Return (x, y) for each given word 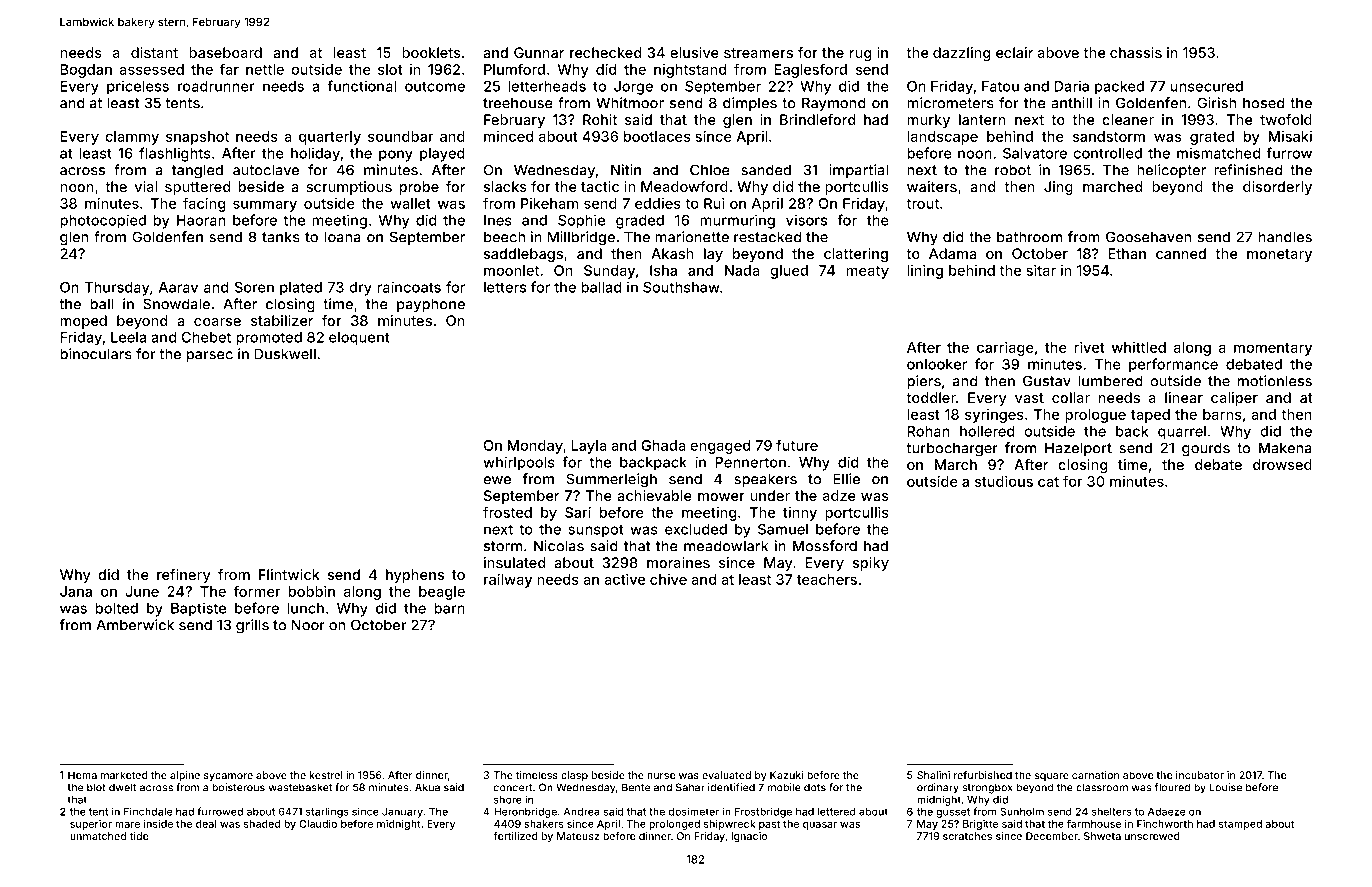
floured (1172, 787)
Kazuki (786, 775)
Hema (82, 775)
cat (1048, 482)
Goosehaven (1148, 237)
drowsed (1282, 464)
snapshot (197, 138)
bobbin (312, 591)
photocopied (103, 221)
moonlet (511, 270)
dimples (750, 104)
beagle (442, 593)
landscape (942, 138)
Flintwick (289, 574)
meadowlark (726, 546)
